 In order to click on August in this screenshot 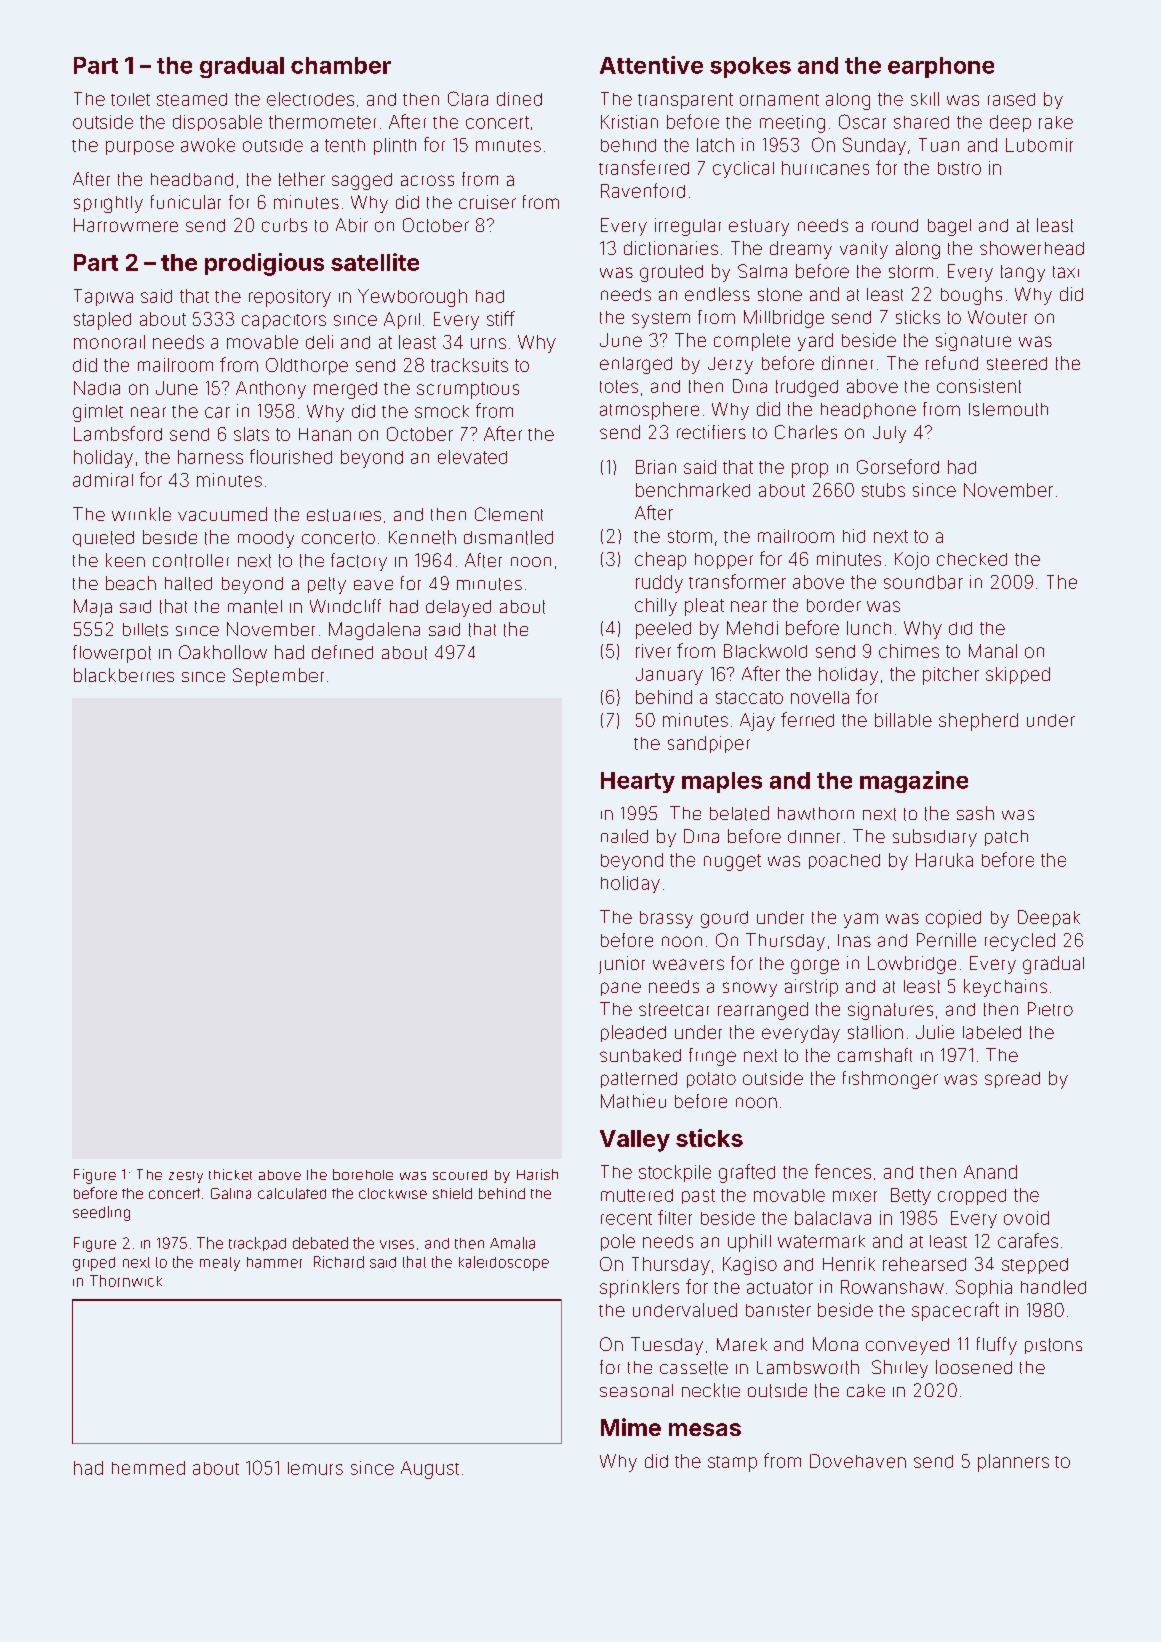, I will do `click(430, 1470)`.
